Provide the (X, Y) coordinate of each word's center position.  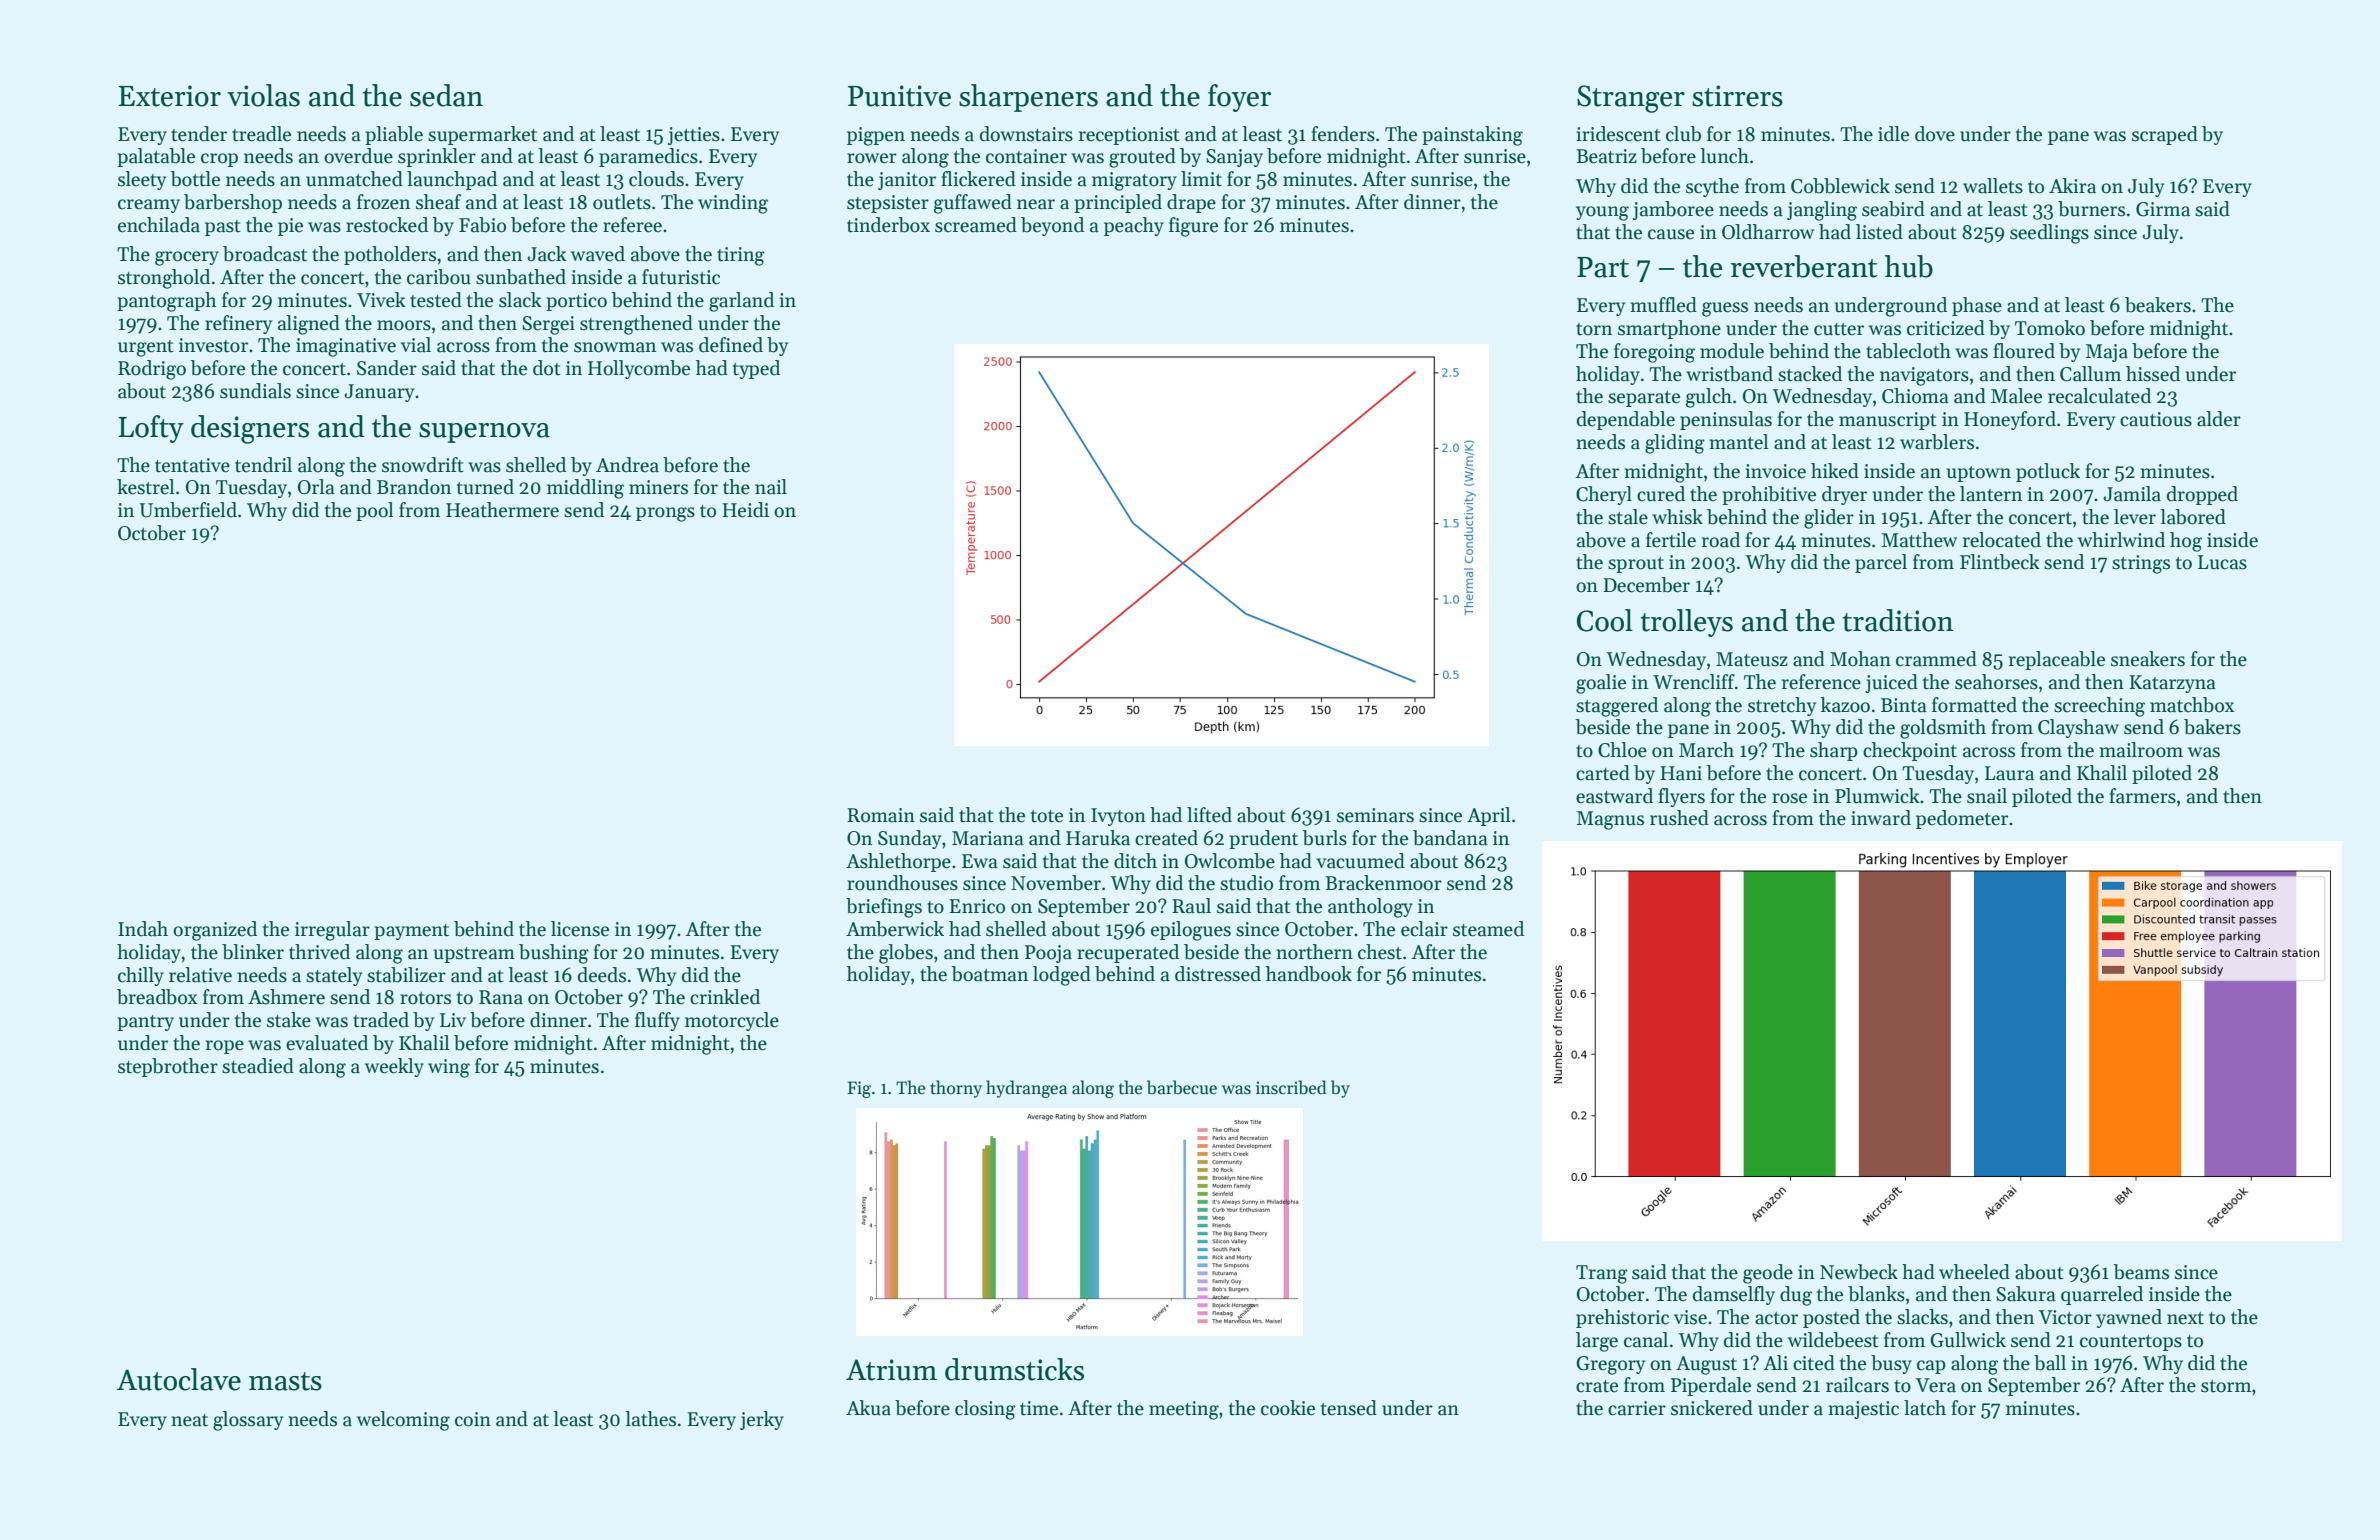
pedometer (1962, 819)
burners (2091, 209)
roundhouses (902, 883)
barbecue (1182, 1087)
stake (289, 1020)
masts (285, 1381)
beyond (1052, 226)
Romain (881, 815)
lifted (1209, 815)
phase (1977, 306)
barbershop (233, 203)
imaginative (346, 347)
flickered (978, 179)
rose (1789, 798)
